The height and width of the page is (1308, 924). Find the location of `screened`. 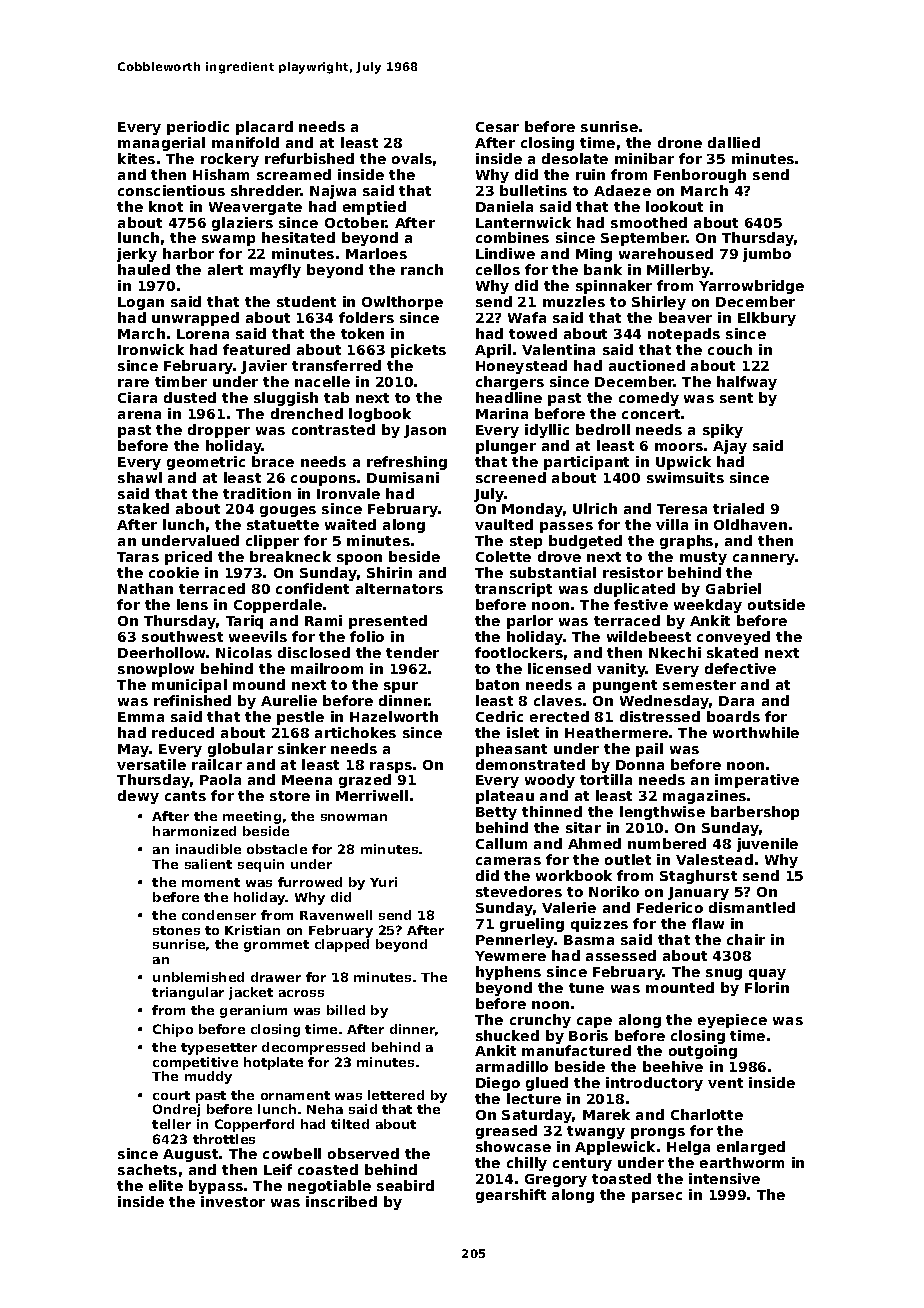

screened is located at coordinates (511, 477).
